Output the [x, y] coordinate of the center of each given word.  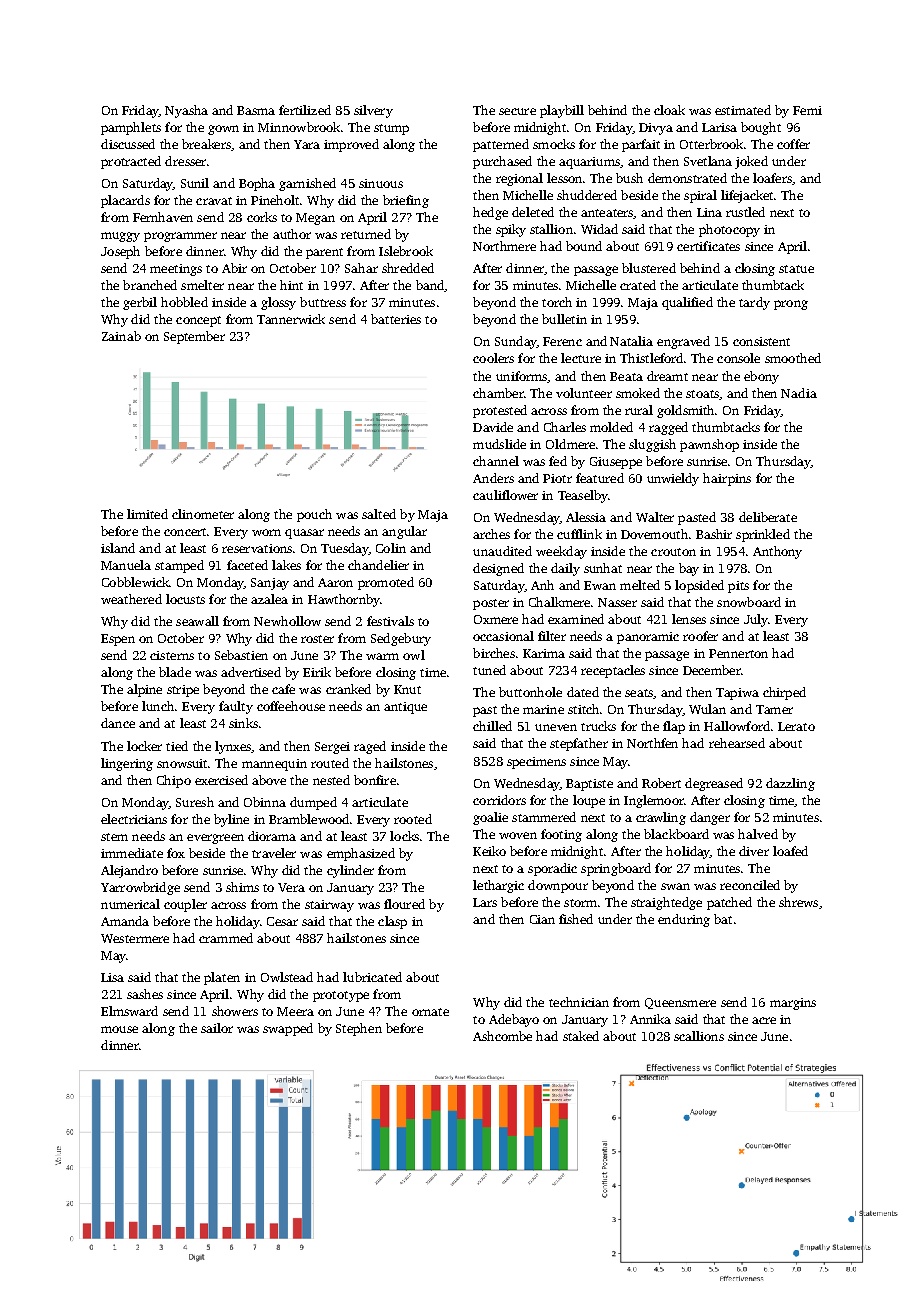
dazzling [790, 784]
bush [629, 178]
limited [147, 514]
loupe [589, 801]
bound [584, 246]
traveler [274, 853]
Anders [493, 478]
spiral [700, 196]
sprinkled [763, 535]
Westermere [135, 938]
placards [125, 201]
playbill [562, 111]
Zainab [121, 336]
